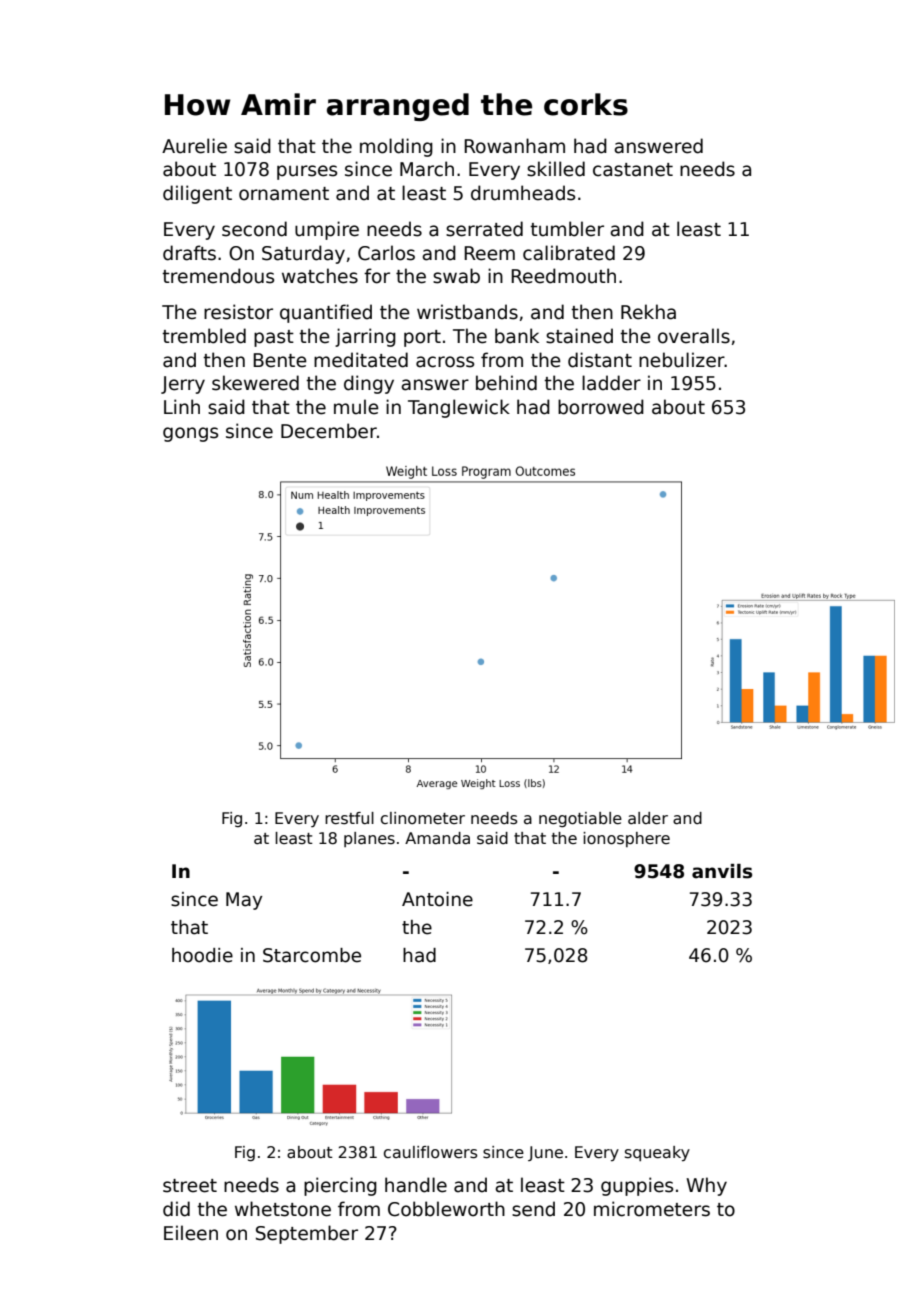 The image size is (924, 1311). Describe the element at coordinates (356, 407) in the screenshot. I see `mule` at that location.
